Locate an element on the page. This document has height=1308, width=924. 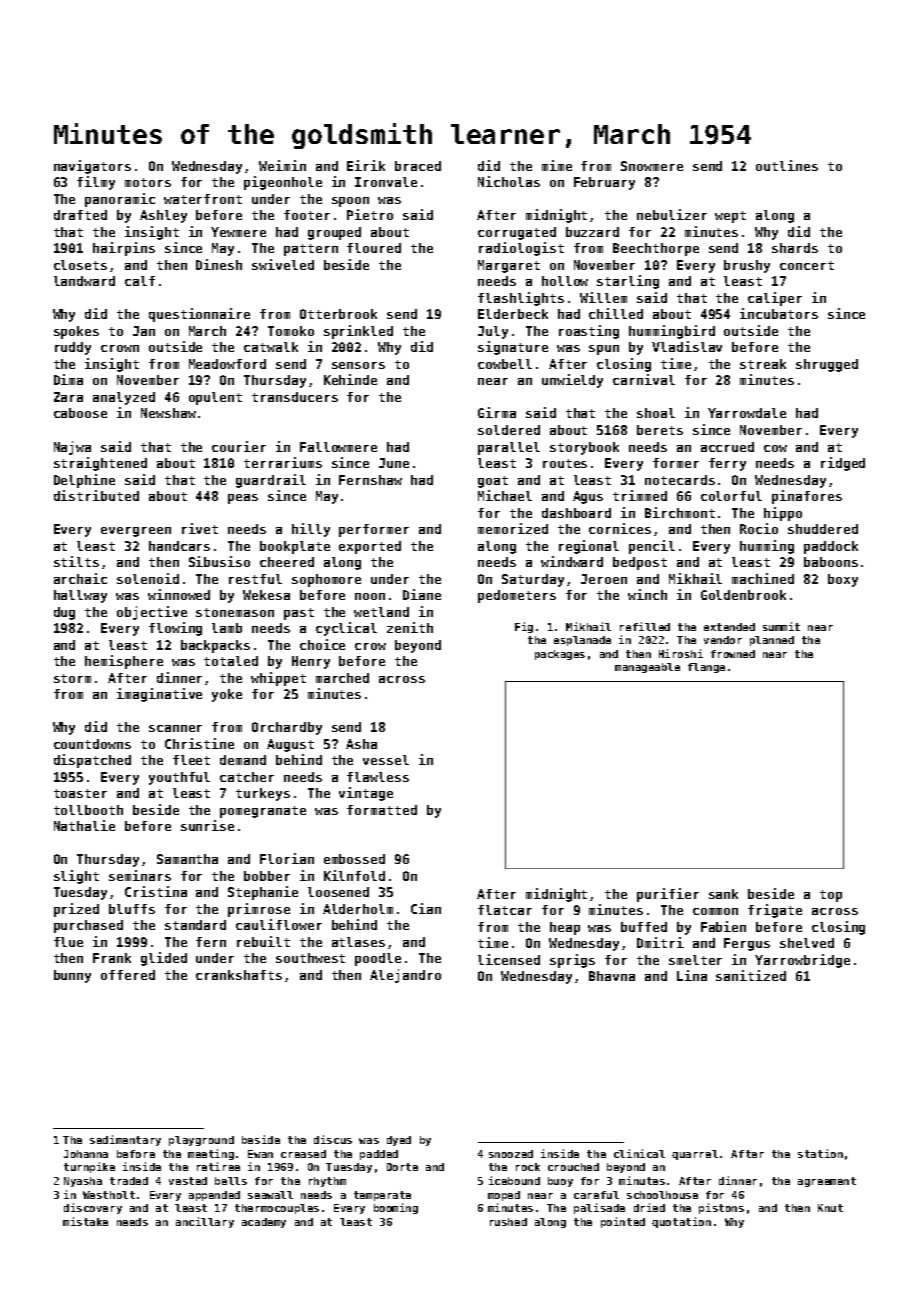
Henry is located at coordinates (311, 662).
